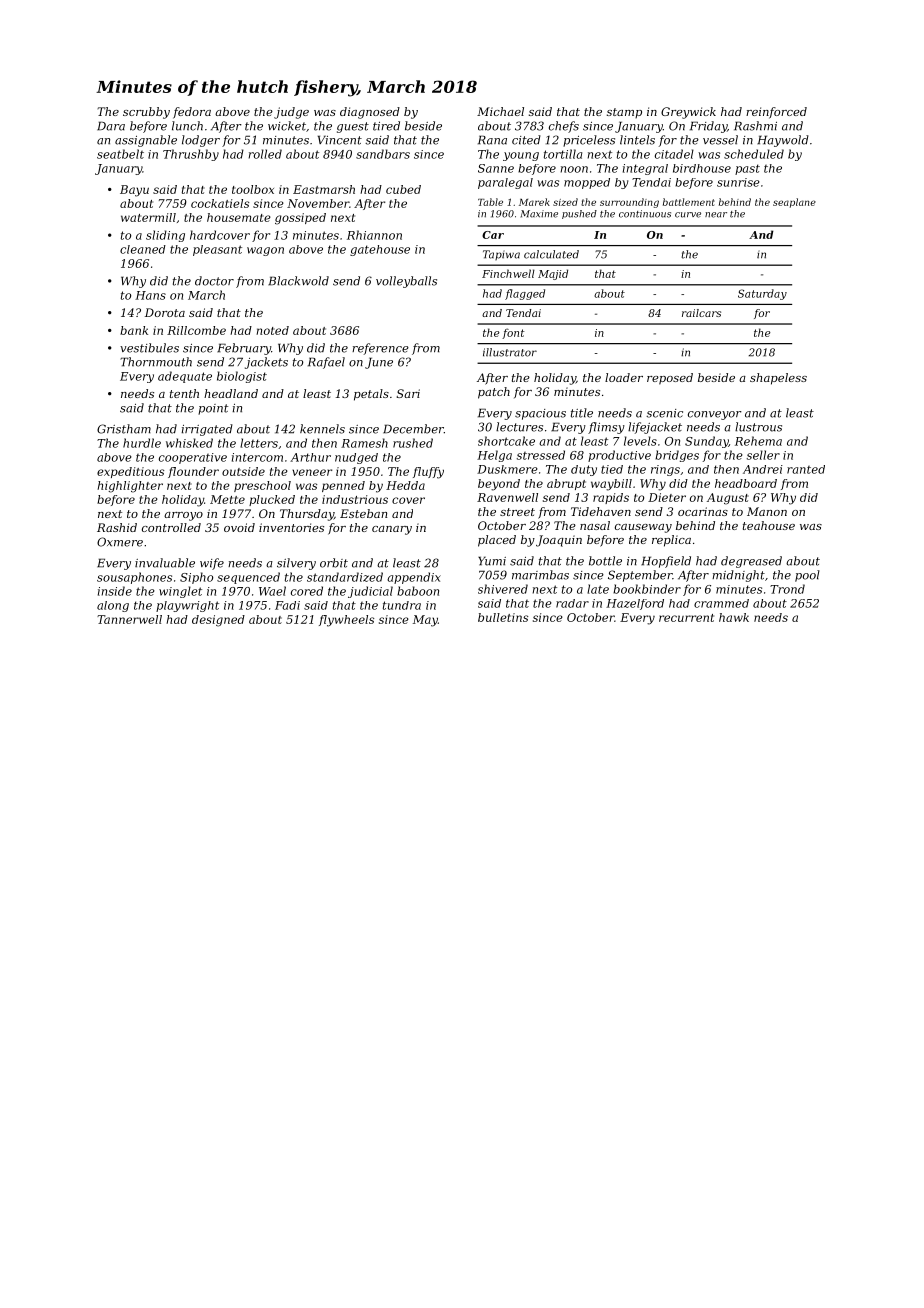  What do you see at coordinates (189, 443) in the document?
I see `whisked` at bounding box center [189, 443].
